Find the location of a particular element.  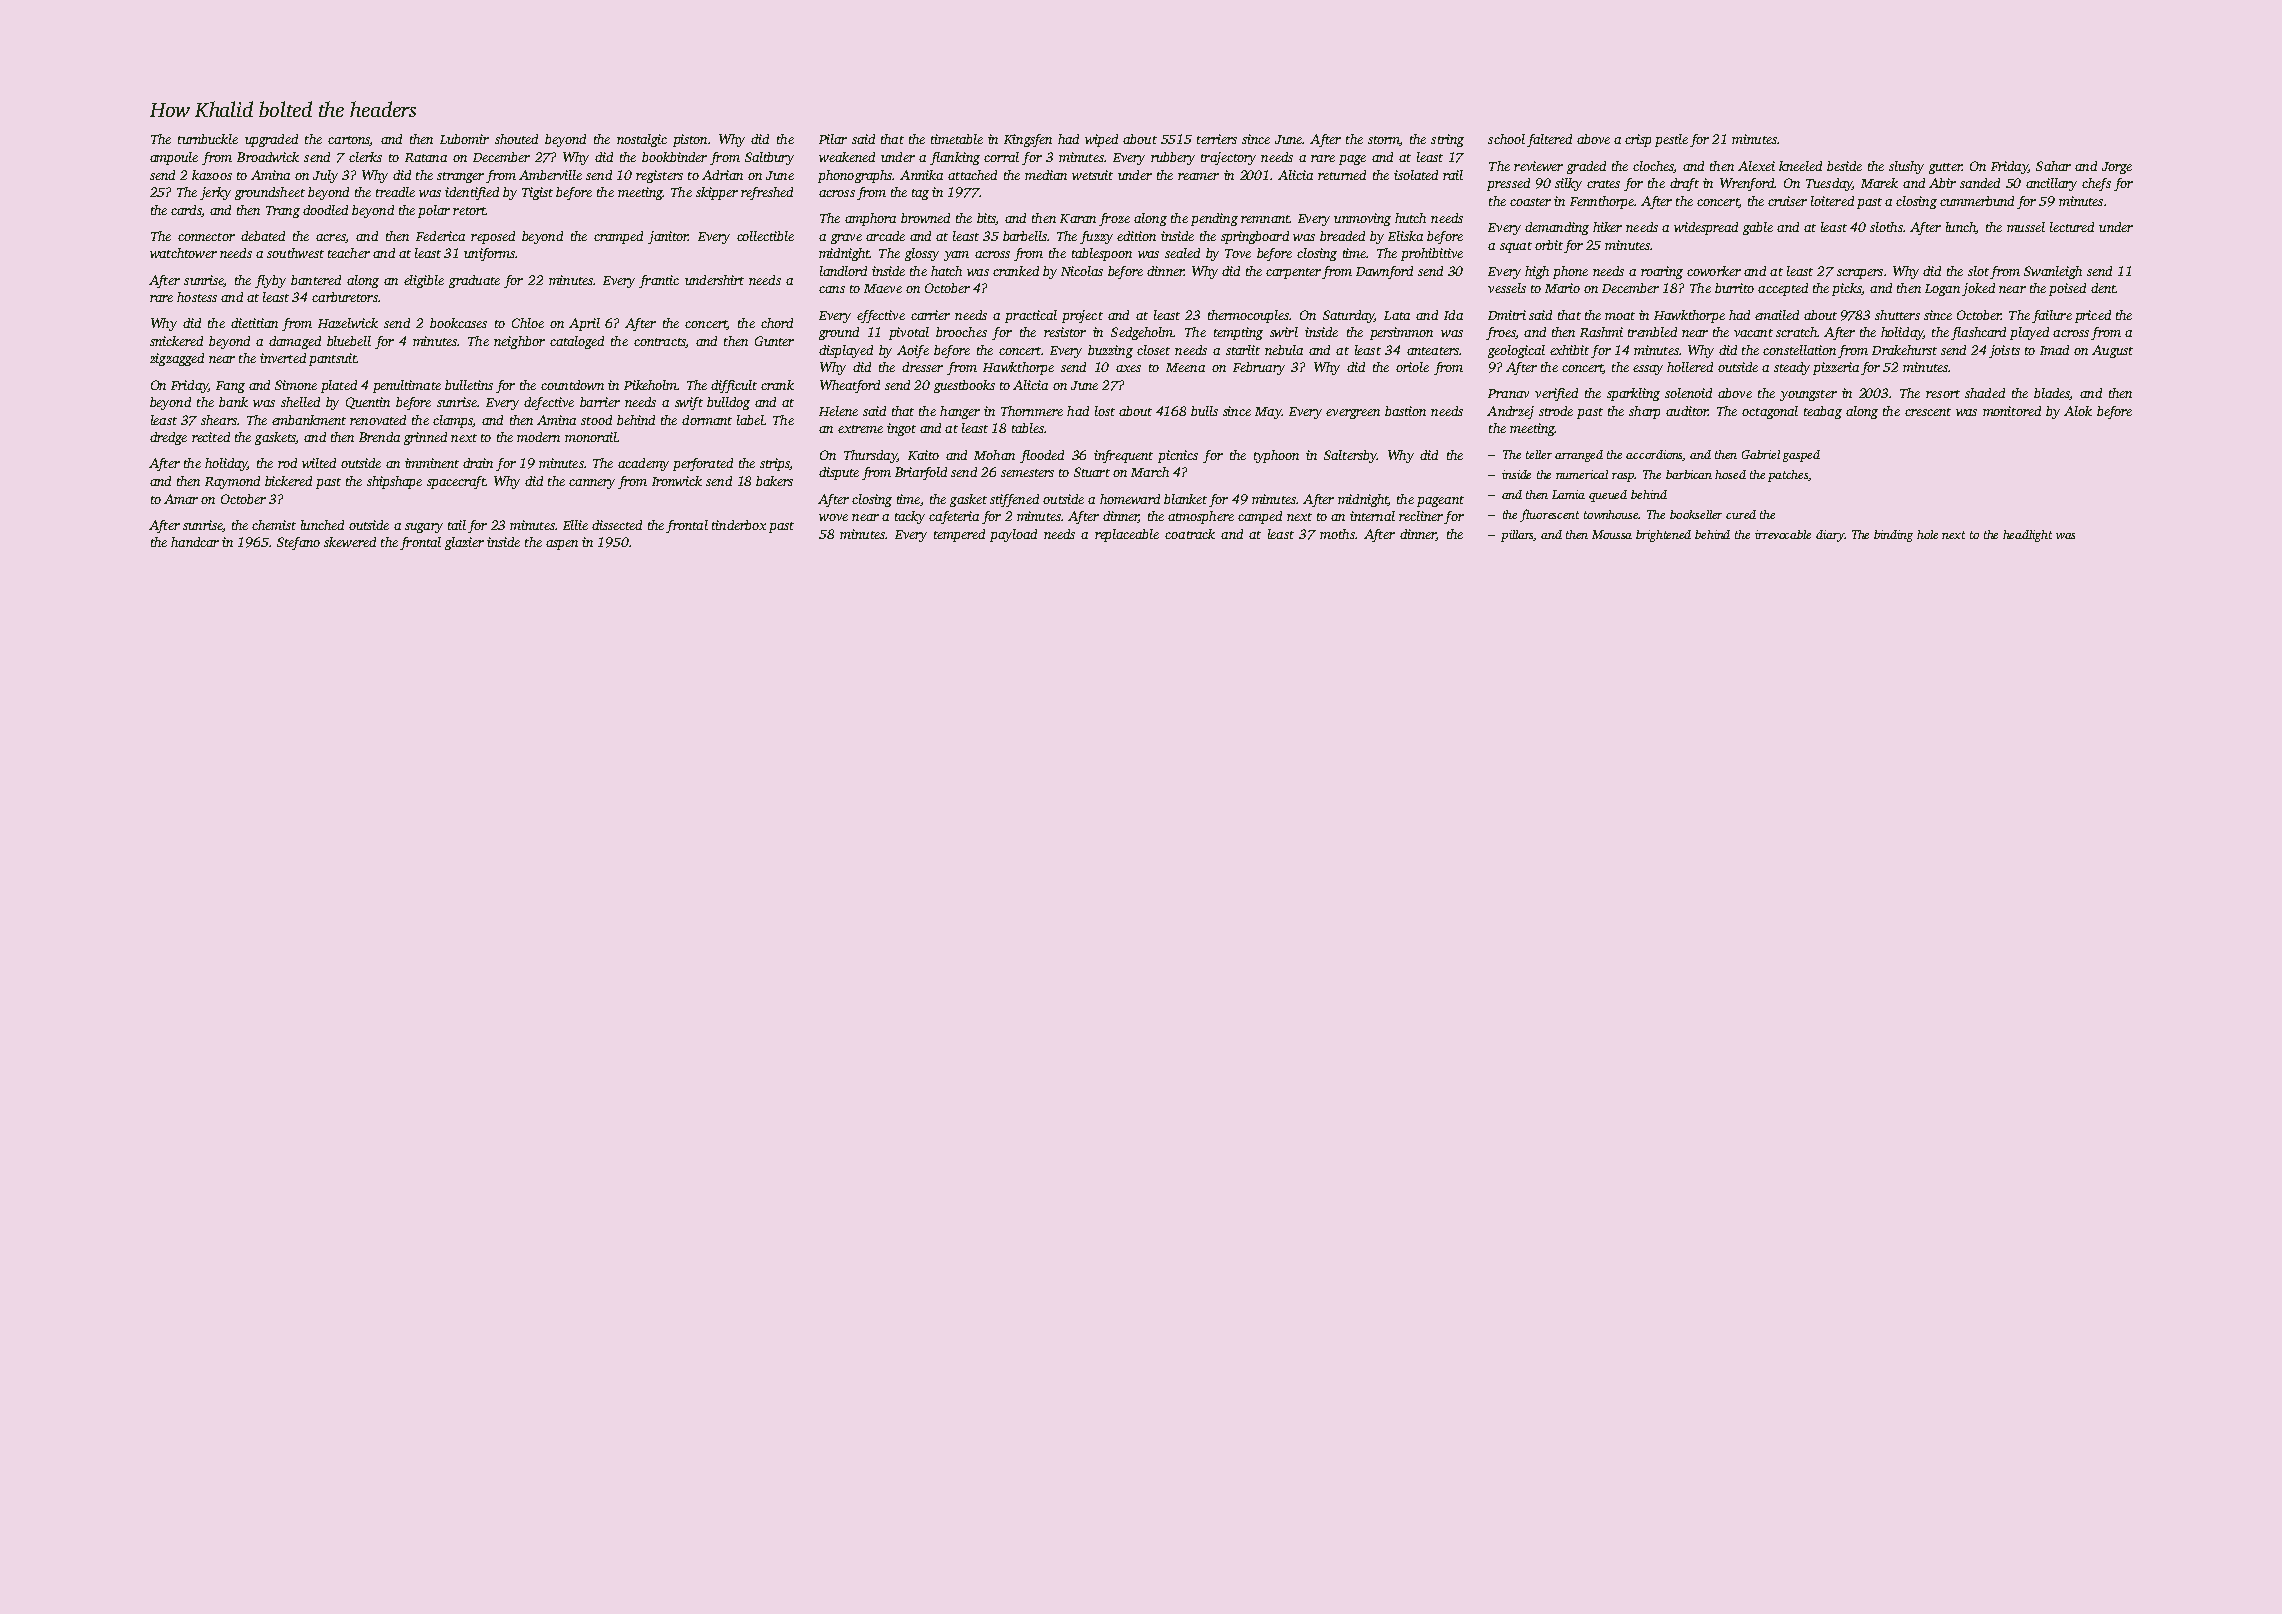

sealed is located at coordinates (1182, 253).
